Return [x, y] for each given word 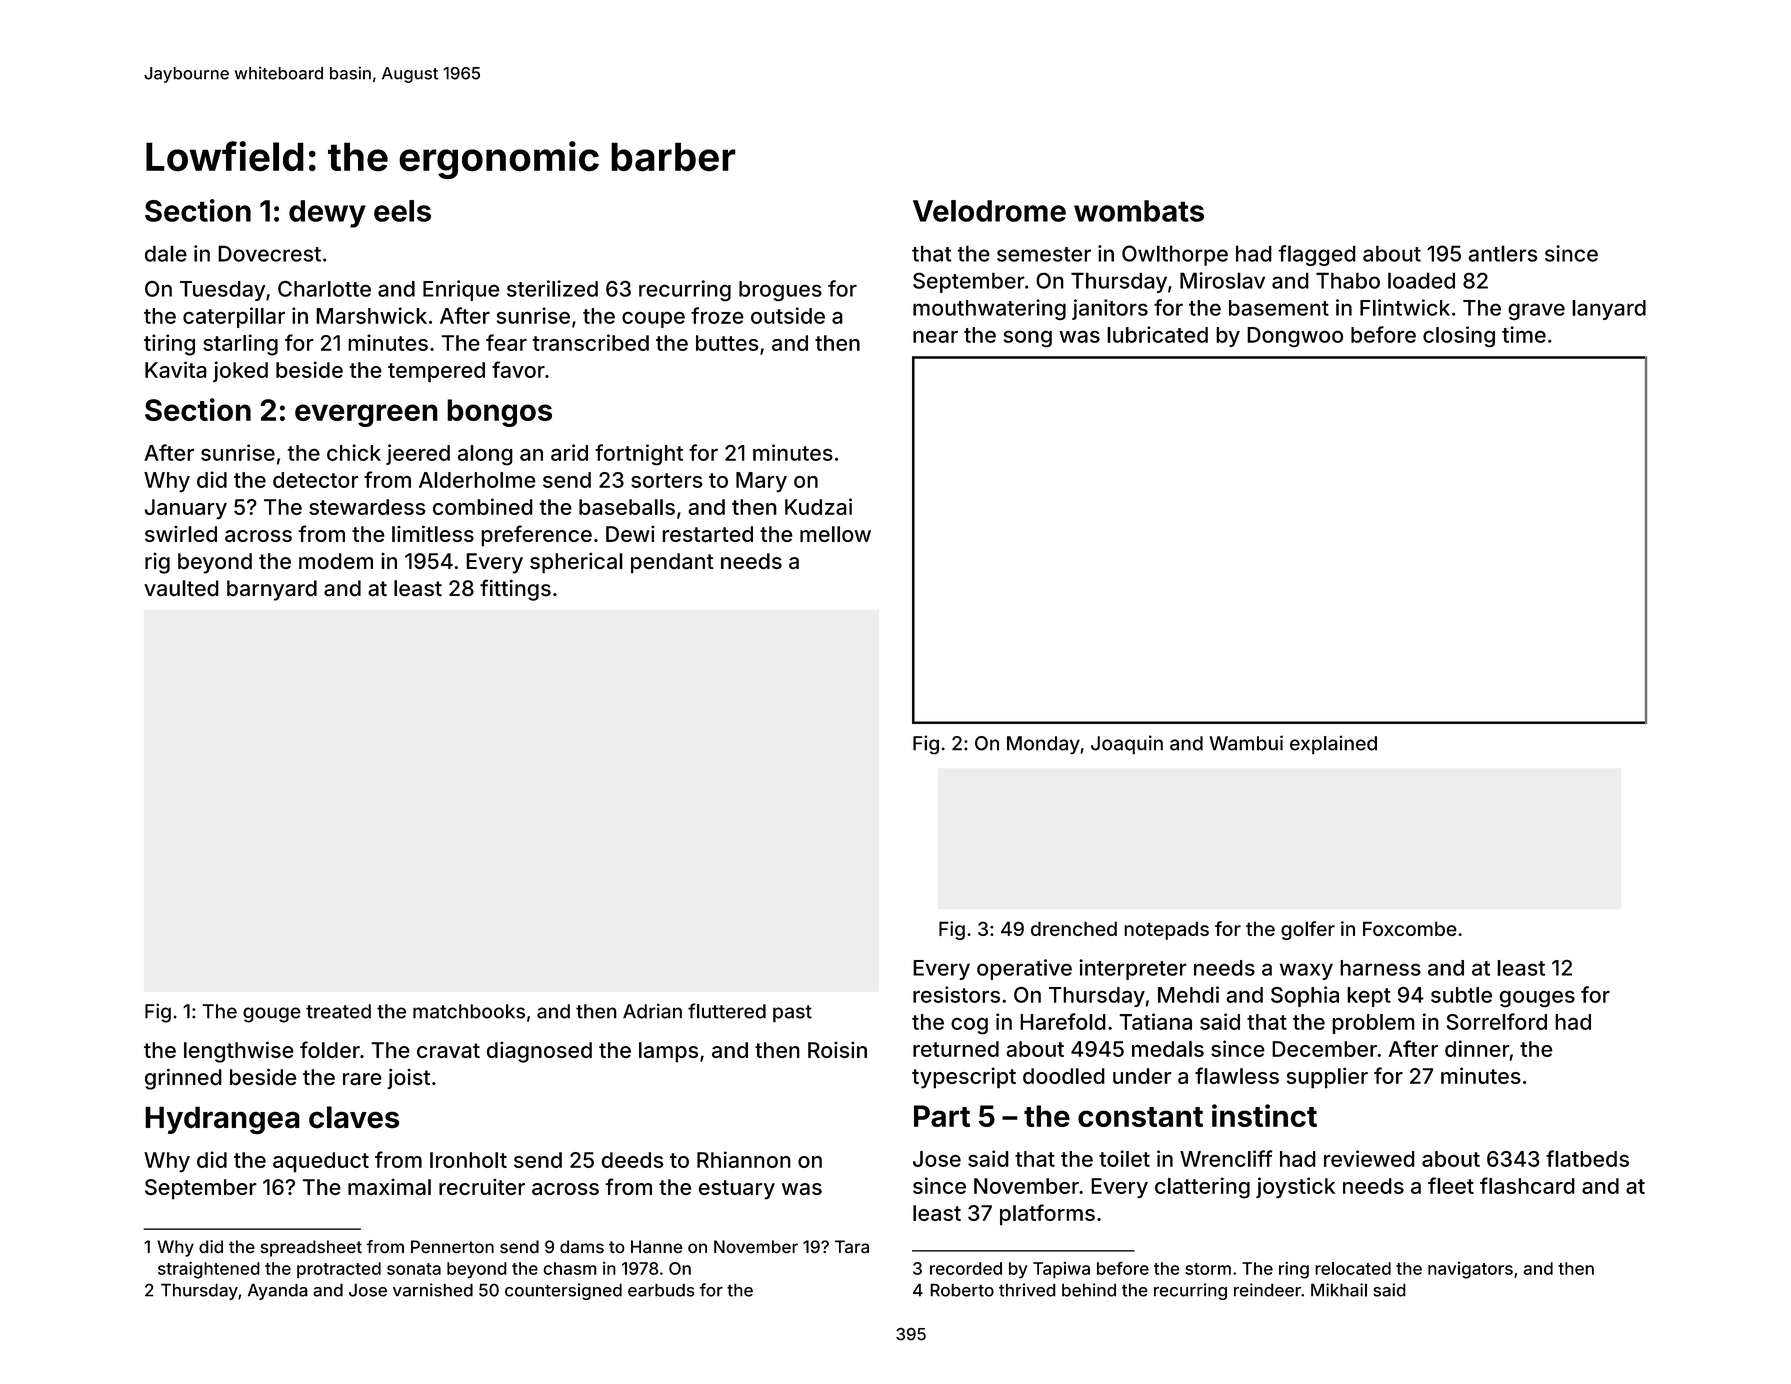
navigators [1470, 1270]
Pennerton [452, 1246]
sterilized [552, 288]
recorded [966, 1268]
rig [157, 563]
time [1524, 334]
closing [1459, 336]
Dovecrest [269, 253]
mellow [835, 534]
